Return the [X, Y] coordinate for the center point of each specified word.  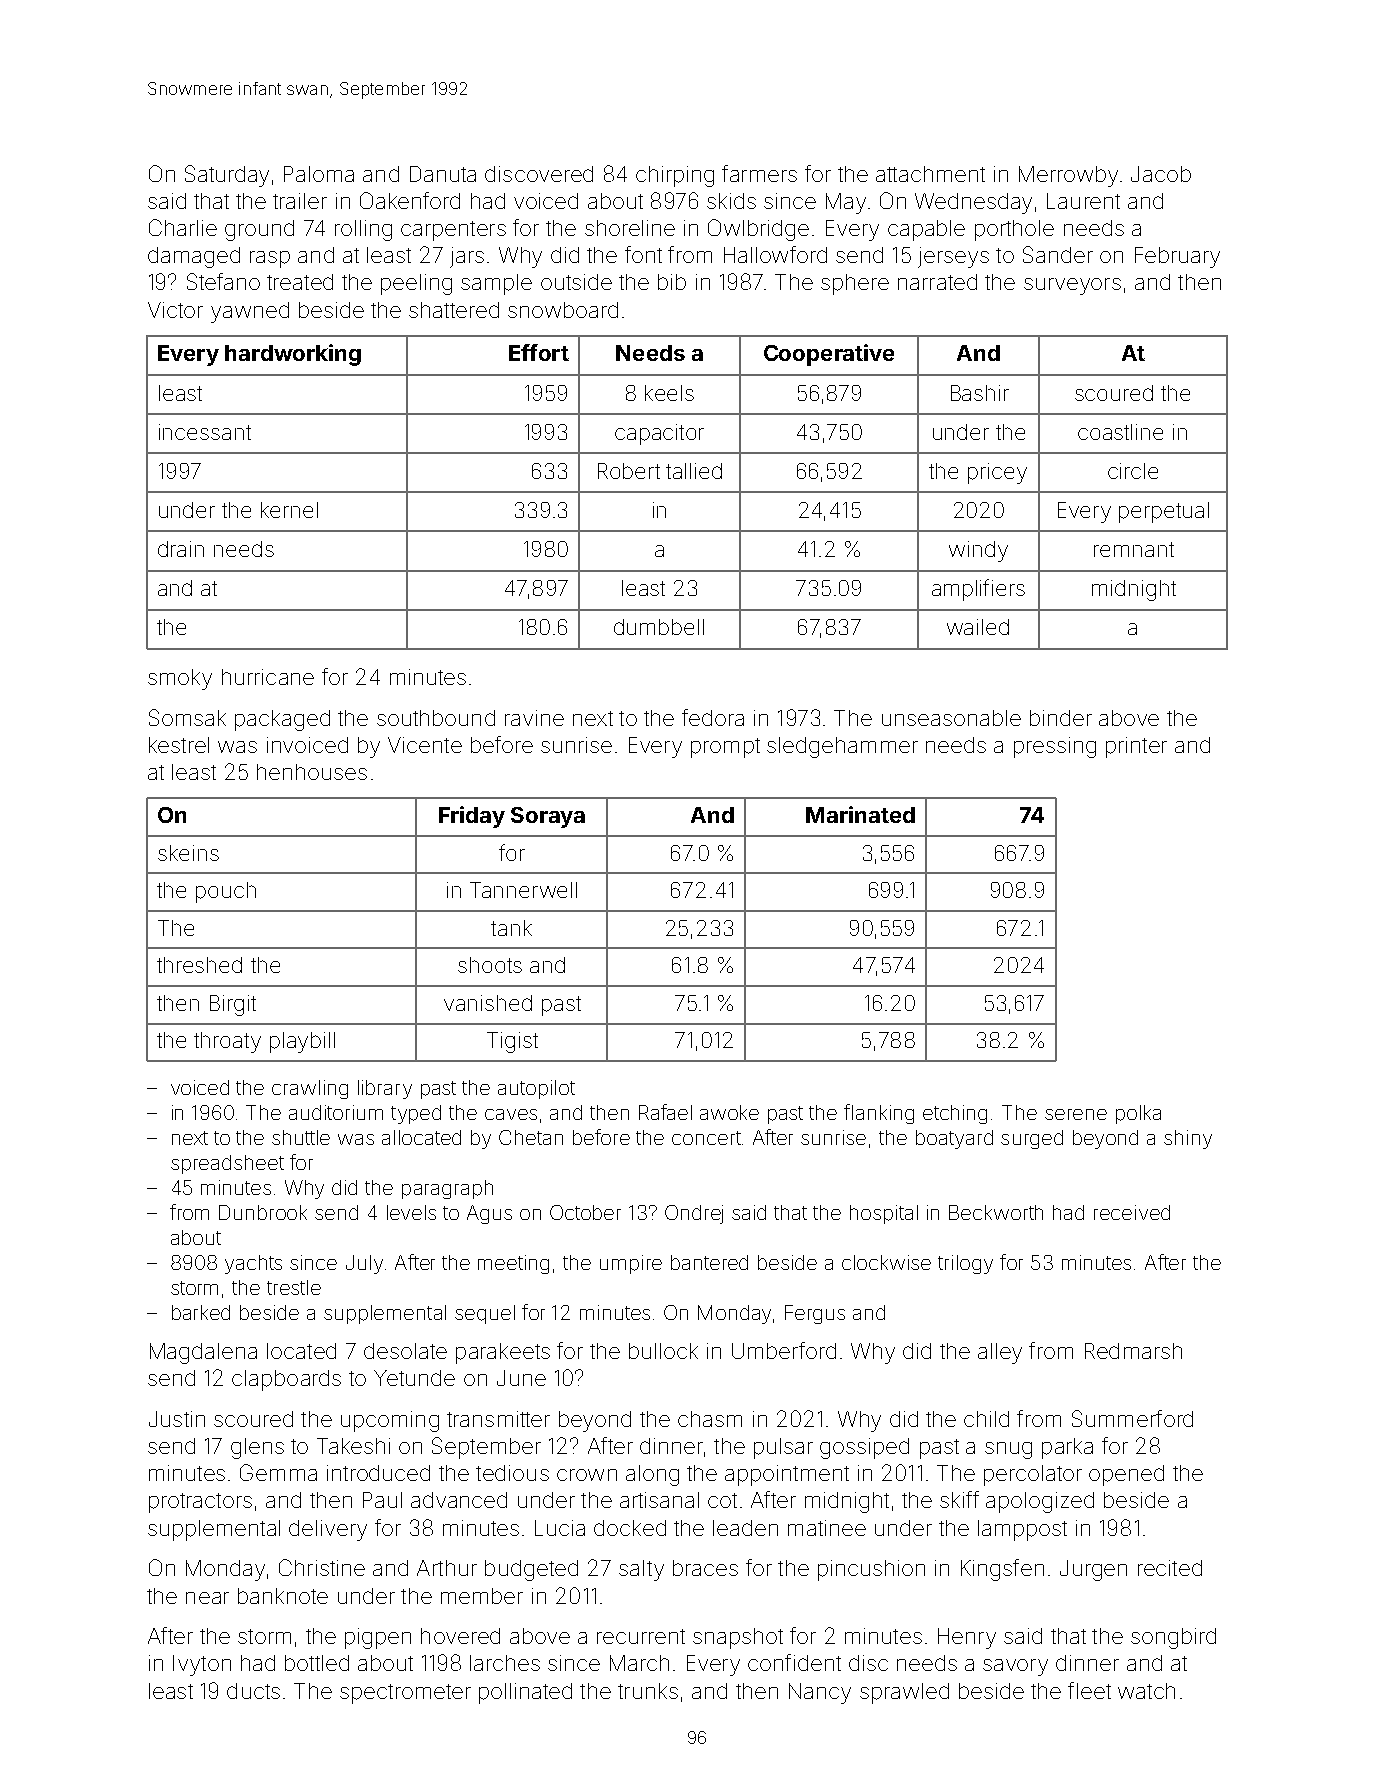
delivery [328, 1530]
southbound [436, 718]
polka [1138, 1114]
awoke [729, 1112]
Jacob [1161, 174]
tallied [694, 471]
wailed [978, 627]
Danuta [443, 174]
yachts [253, 1264]
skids [731, 201]
